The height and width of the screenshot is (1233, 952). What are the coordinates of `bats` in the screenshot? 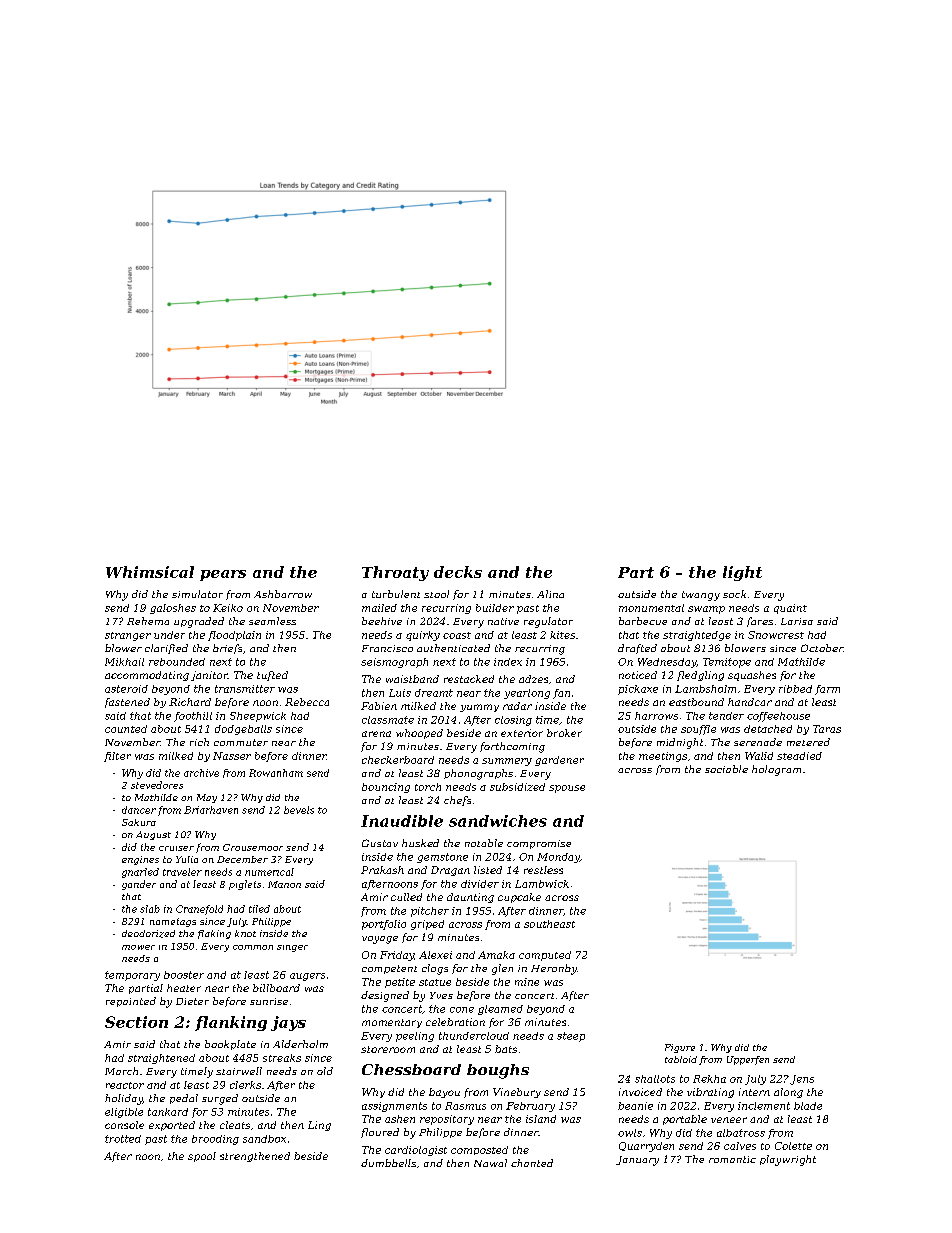 It's located at (506, 1049).
